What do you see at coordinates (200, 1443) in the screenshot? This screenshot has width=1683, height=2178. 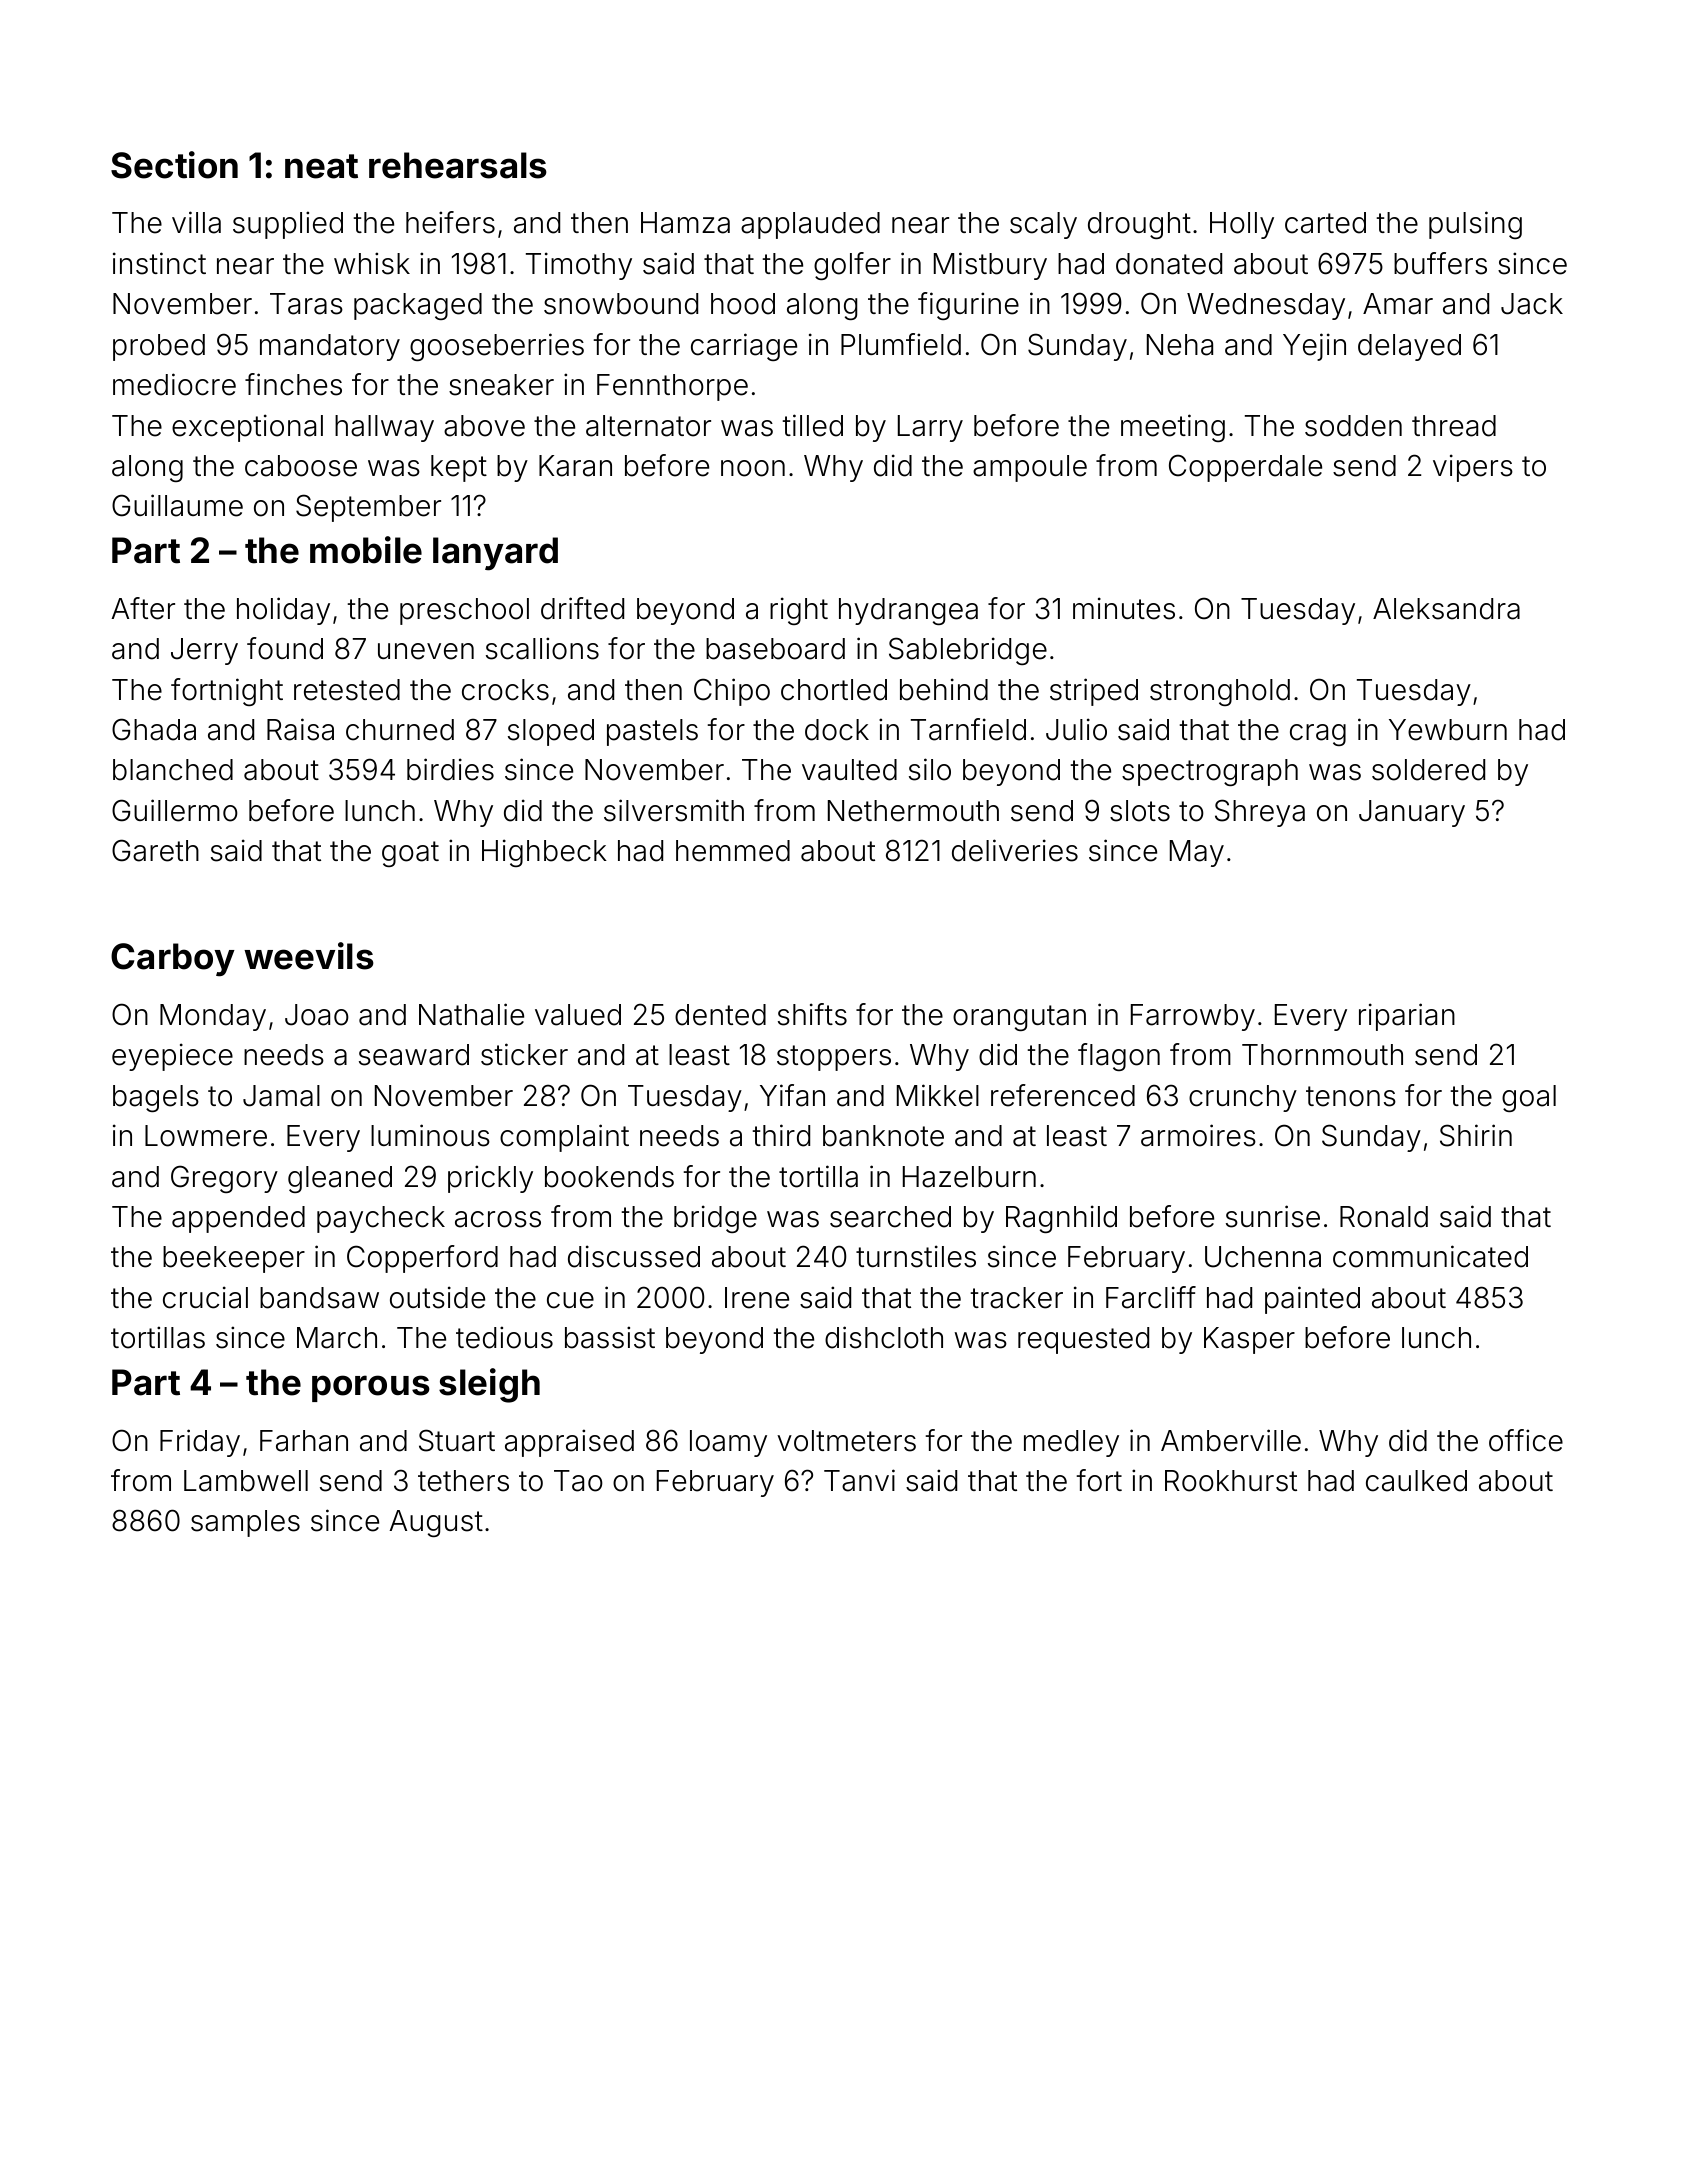 I see `Friday` at bounding box center [200, 1443].
